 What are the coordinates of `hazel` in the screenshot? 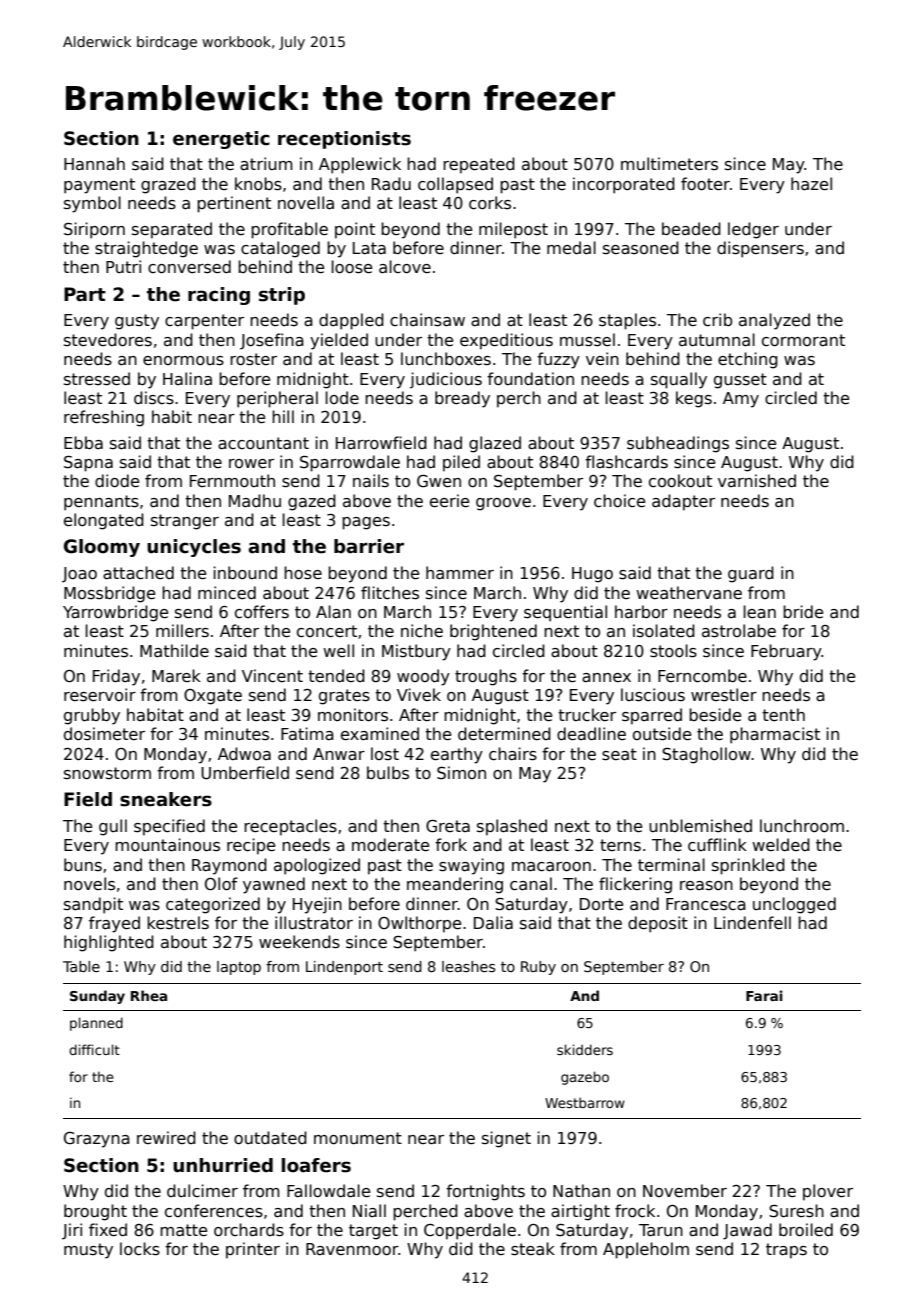 It's located at (811, 183).
